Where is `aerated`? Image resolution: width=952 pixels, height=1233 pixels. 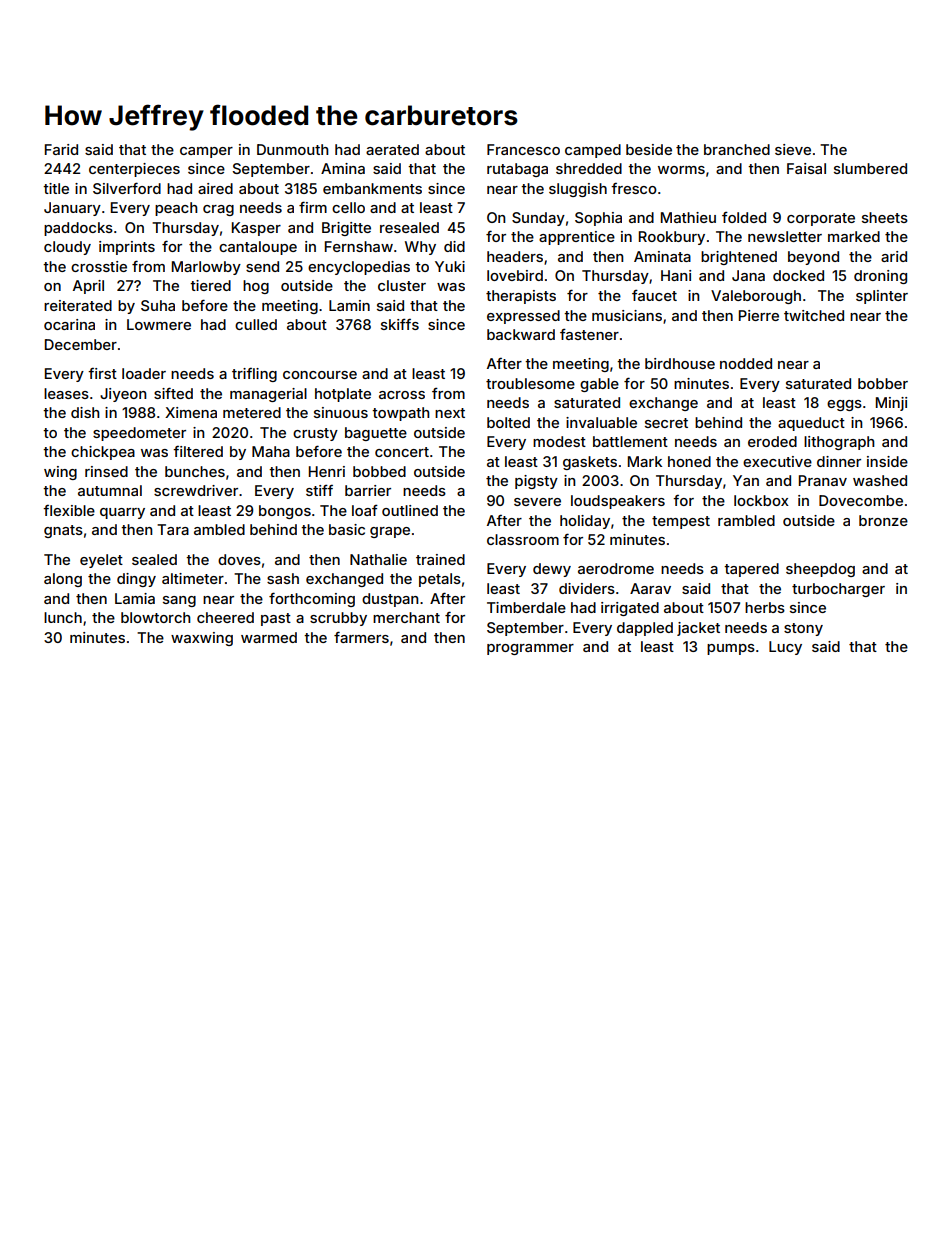 aerated is located at coordinates (392, 149).
